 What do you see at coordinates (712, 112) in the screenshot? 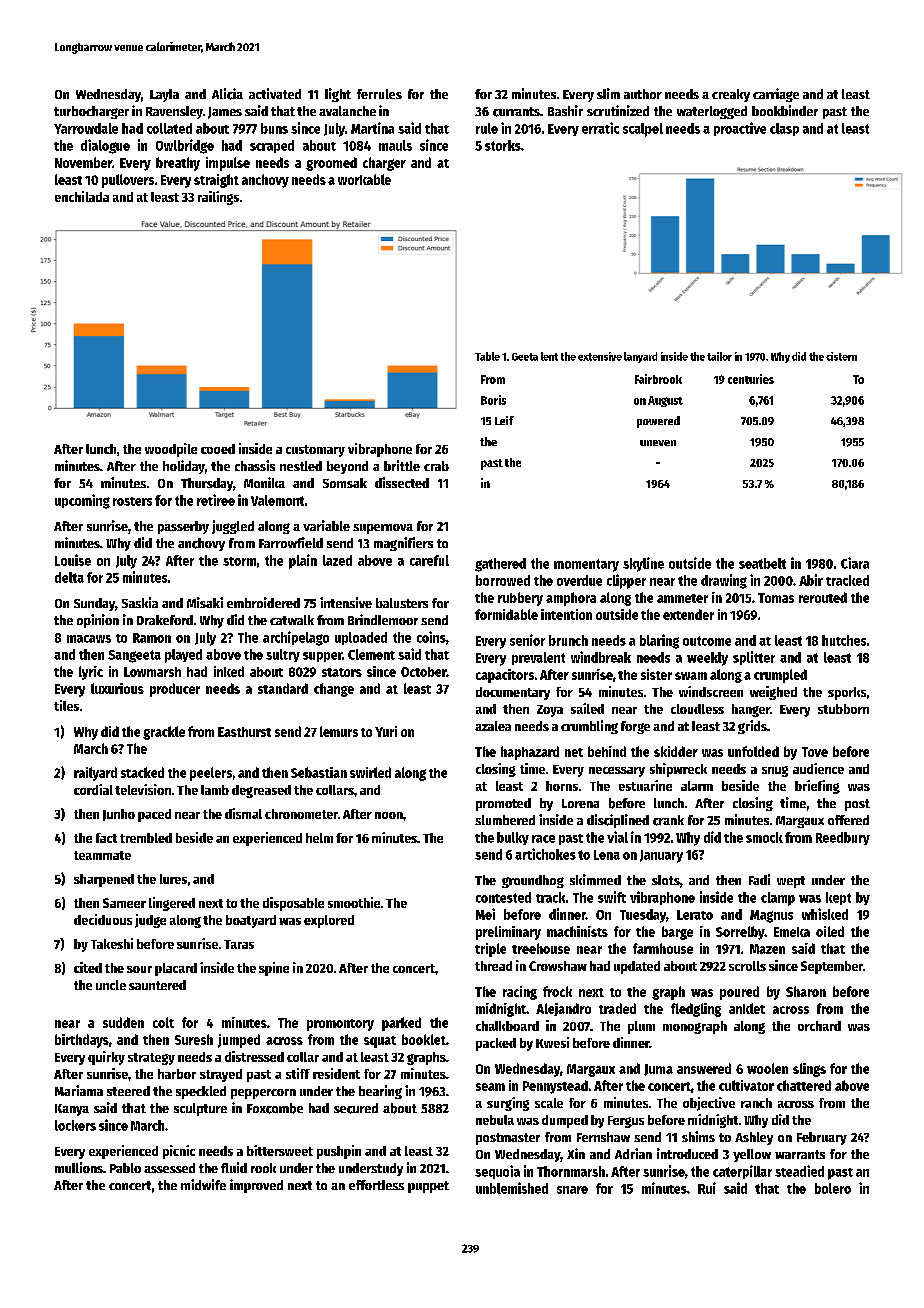
I see `waterlogged` at bounding box center [712, 112].
